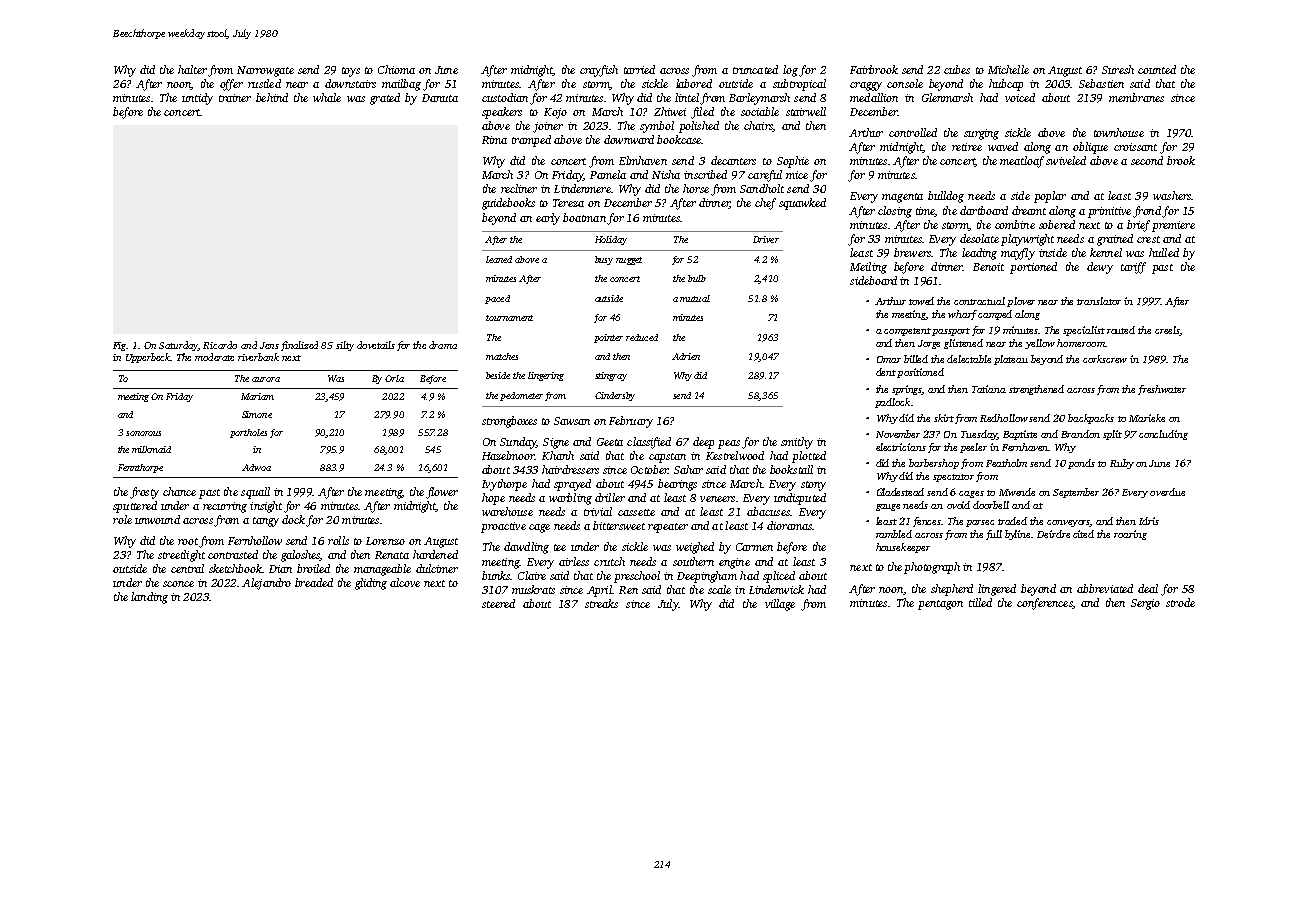  I want to click on meatloaf, so click(1022, 162).
